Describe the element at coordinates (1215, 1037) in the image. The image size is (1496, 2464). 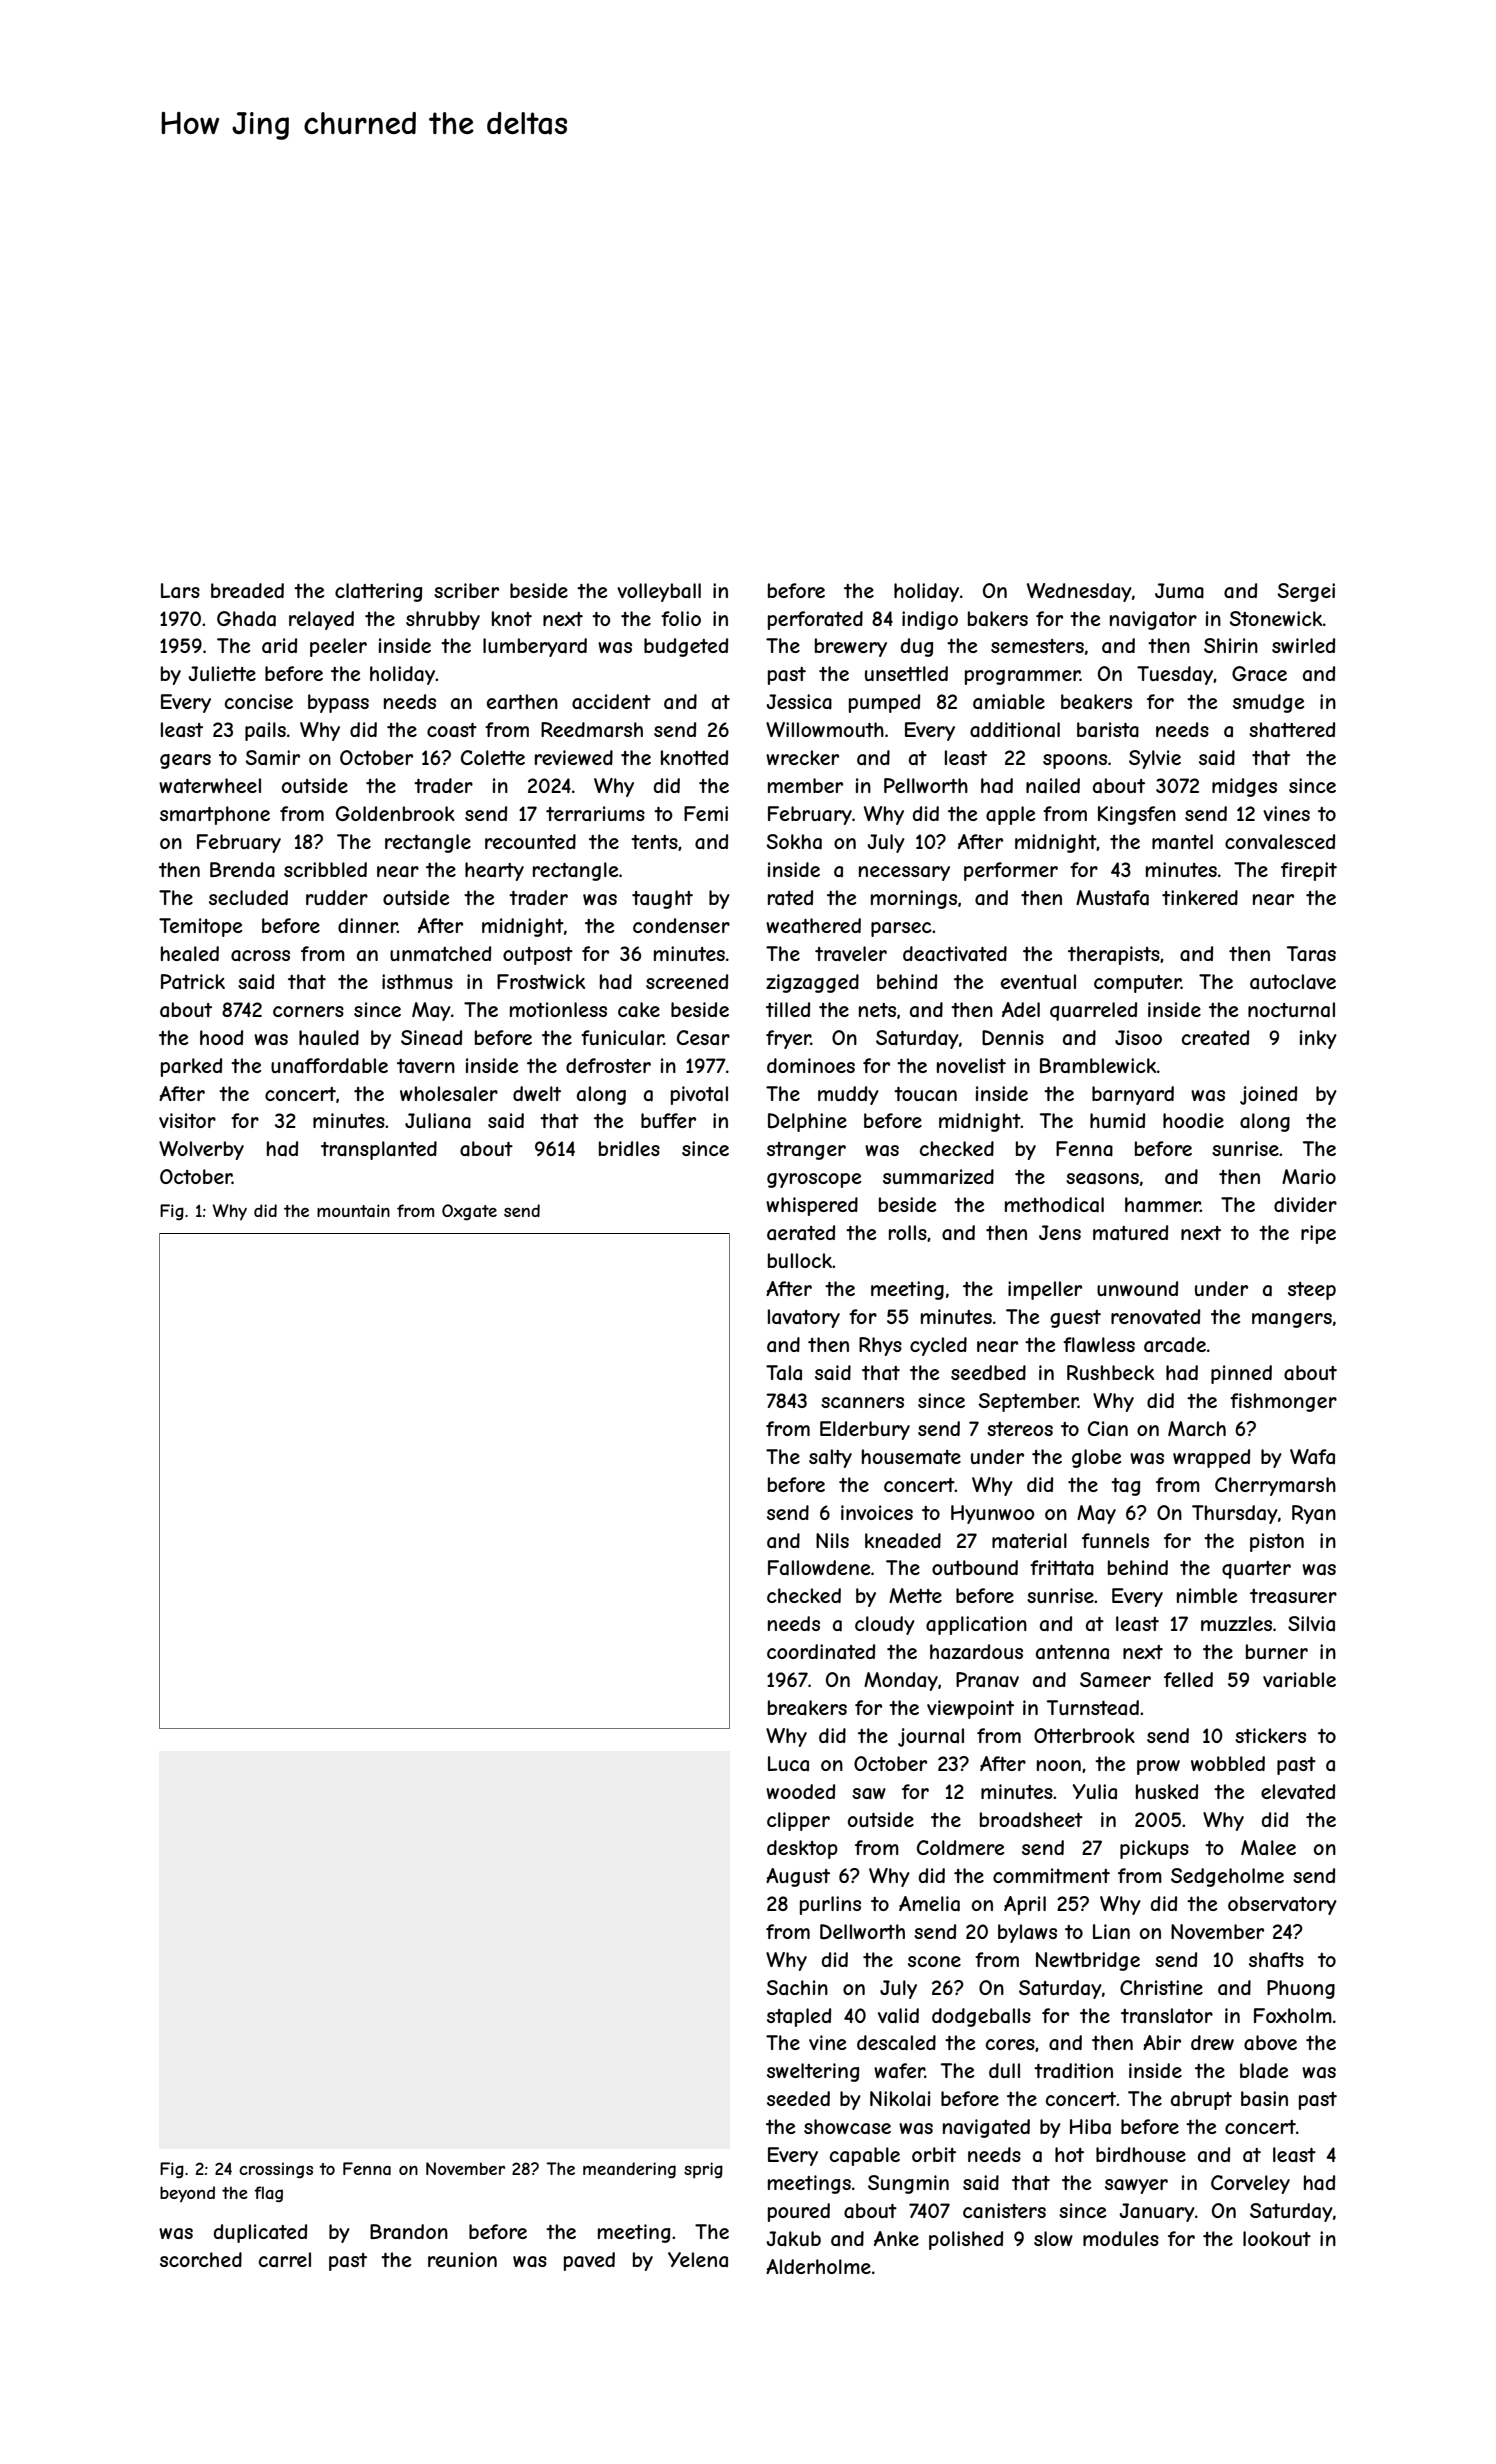
I see `created` at that location.
